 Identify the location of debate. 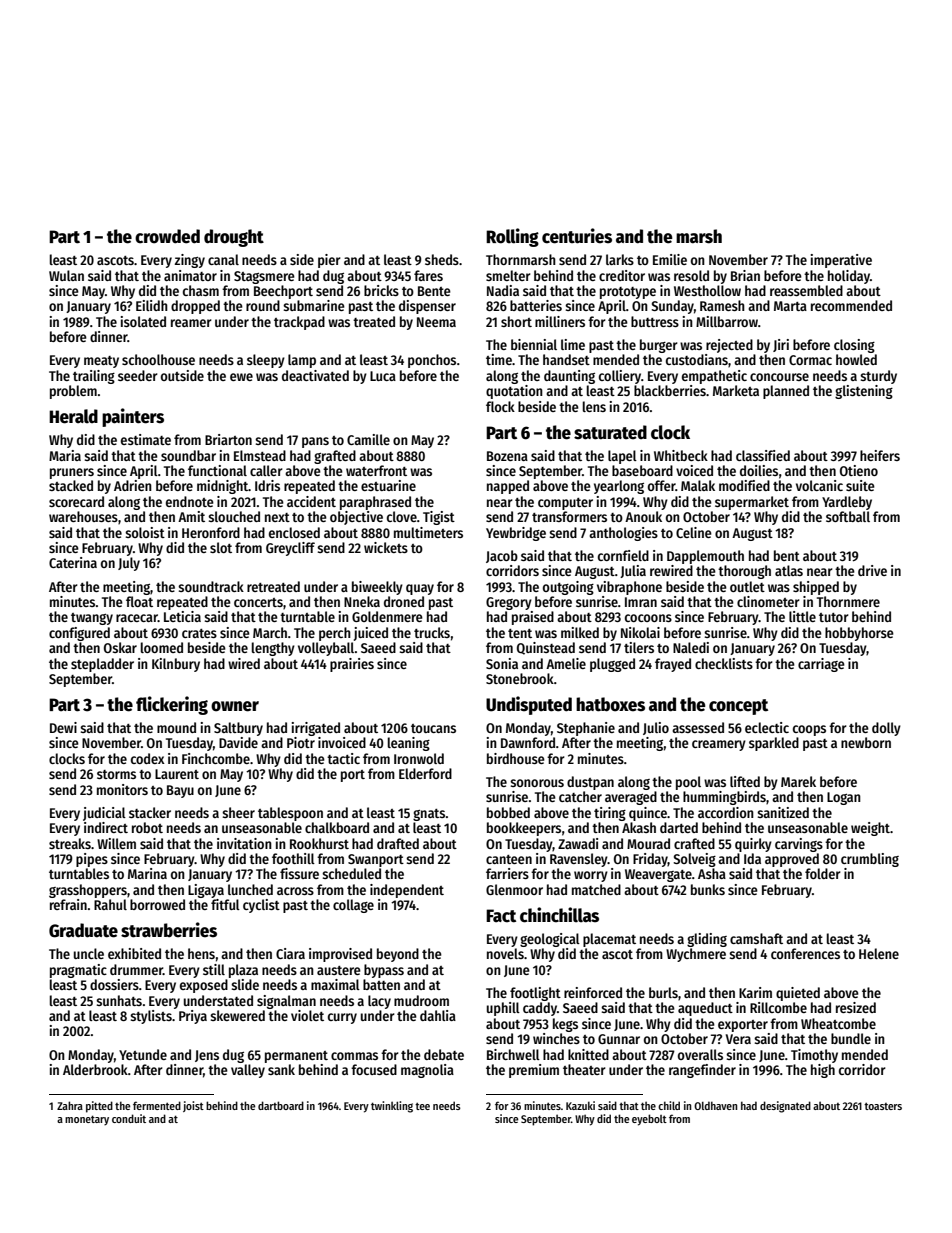
(444, 1054).
